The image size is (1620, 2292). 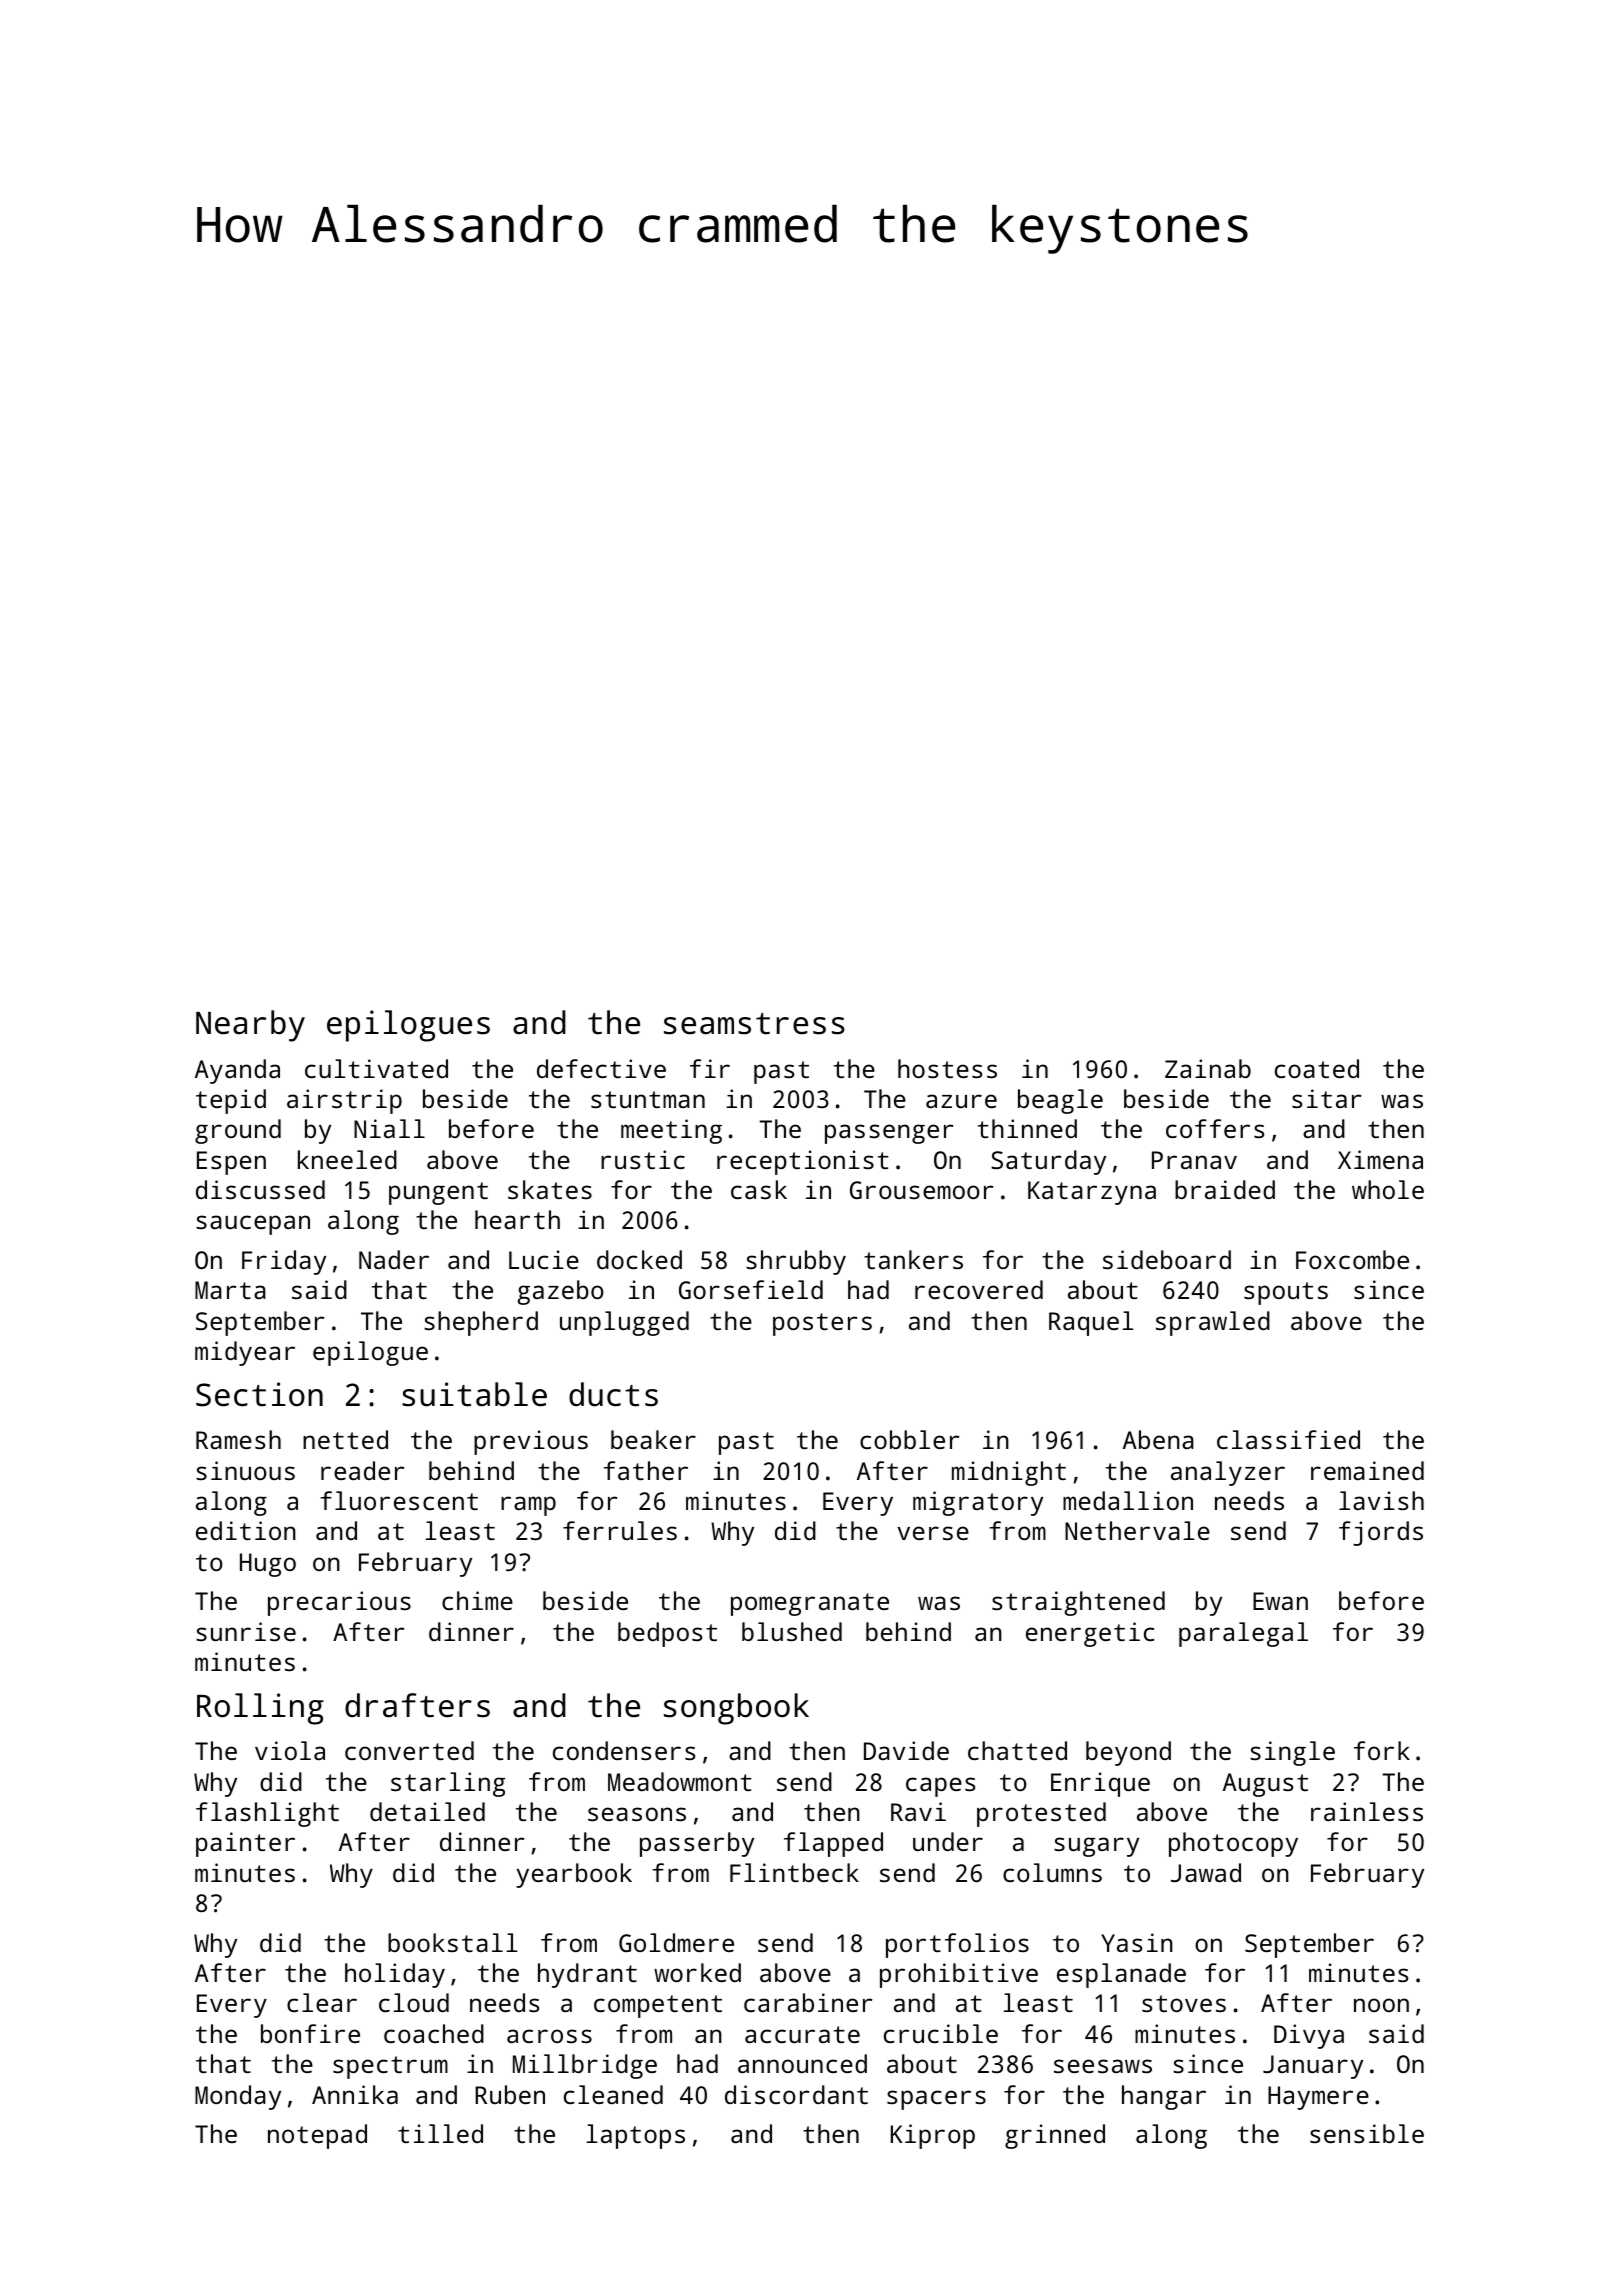 I want to click on recovered, so click(x=979, y=1289).
